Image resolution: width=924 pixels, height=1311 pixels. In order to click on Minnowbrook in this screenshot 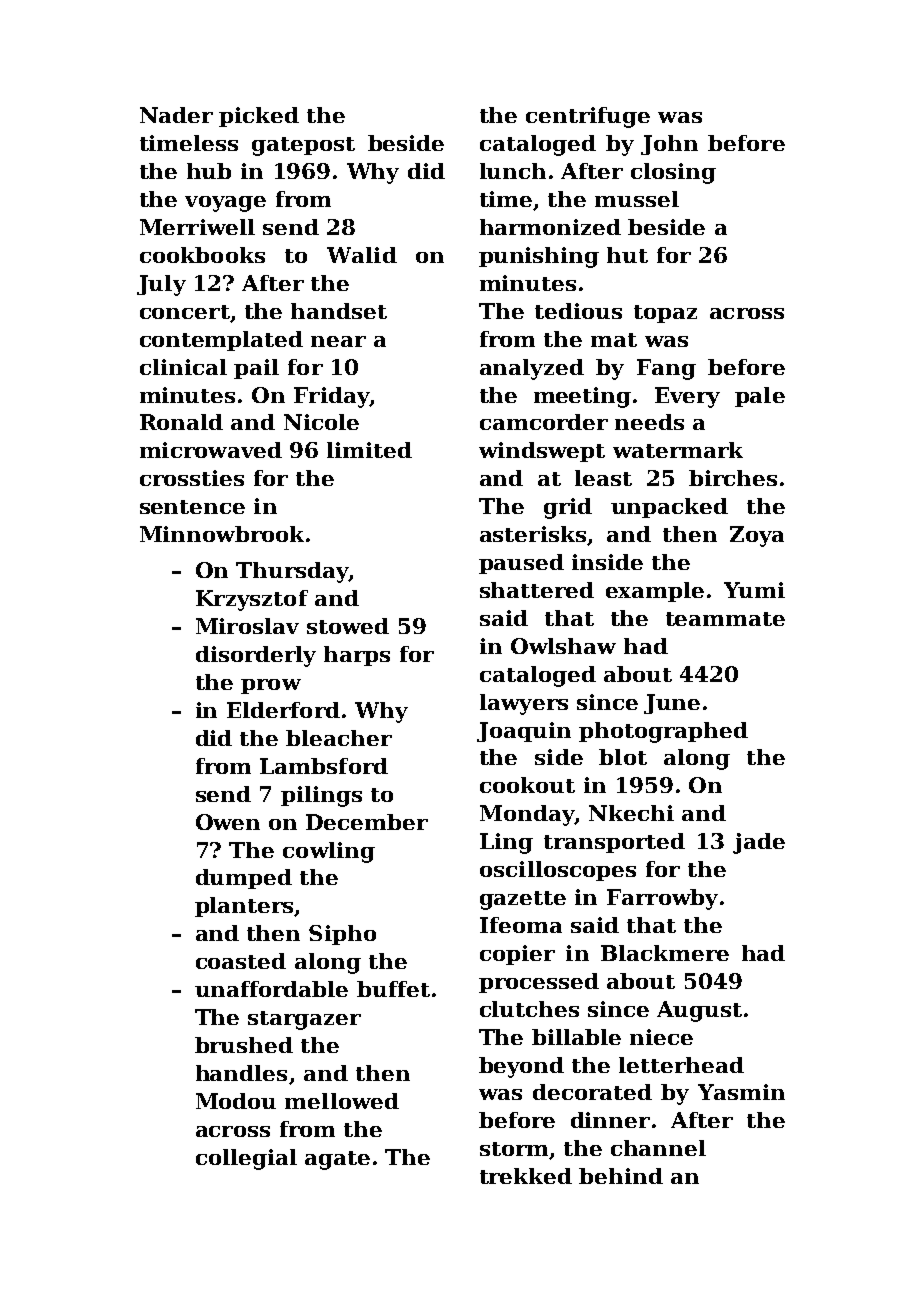, I will do `click(222, 534)`.
